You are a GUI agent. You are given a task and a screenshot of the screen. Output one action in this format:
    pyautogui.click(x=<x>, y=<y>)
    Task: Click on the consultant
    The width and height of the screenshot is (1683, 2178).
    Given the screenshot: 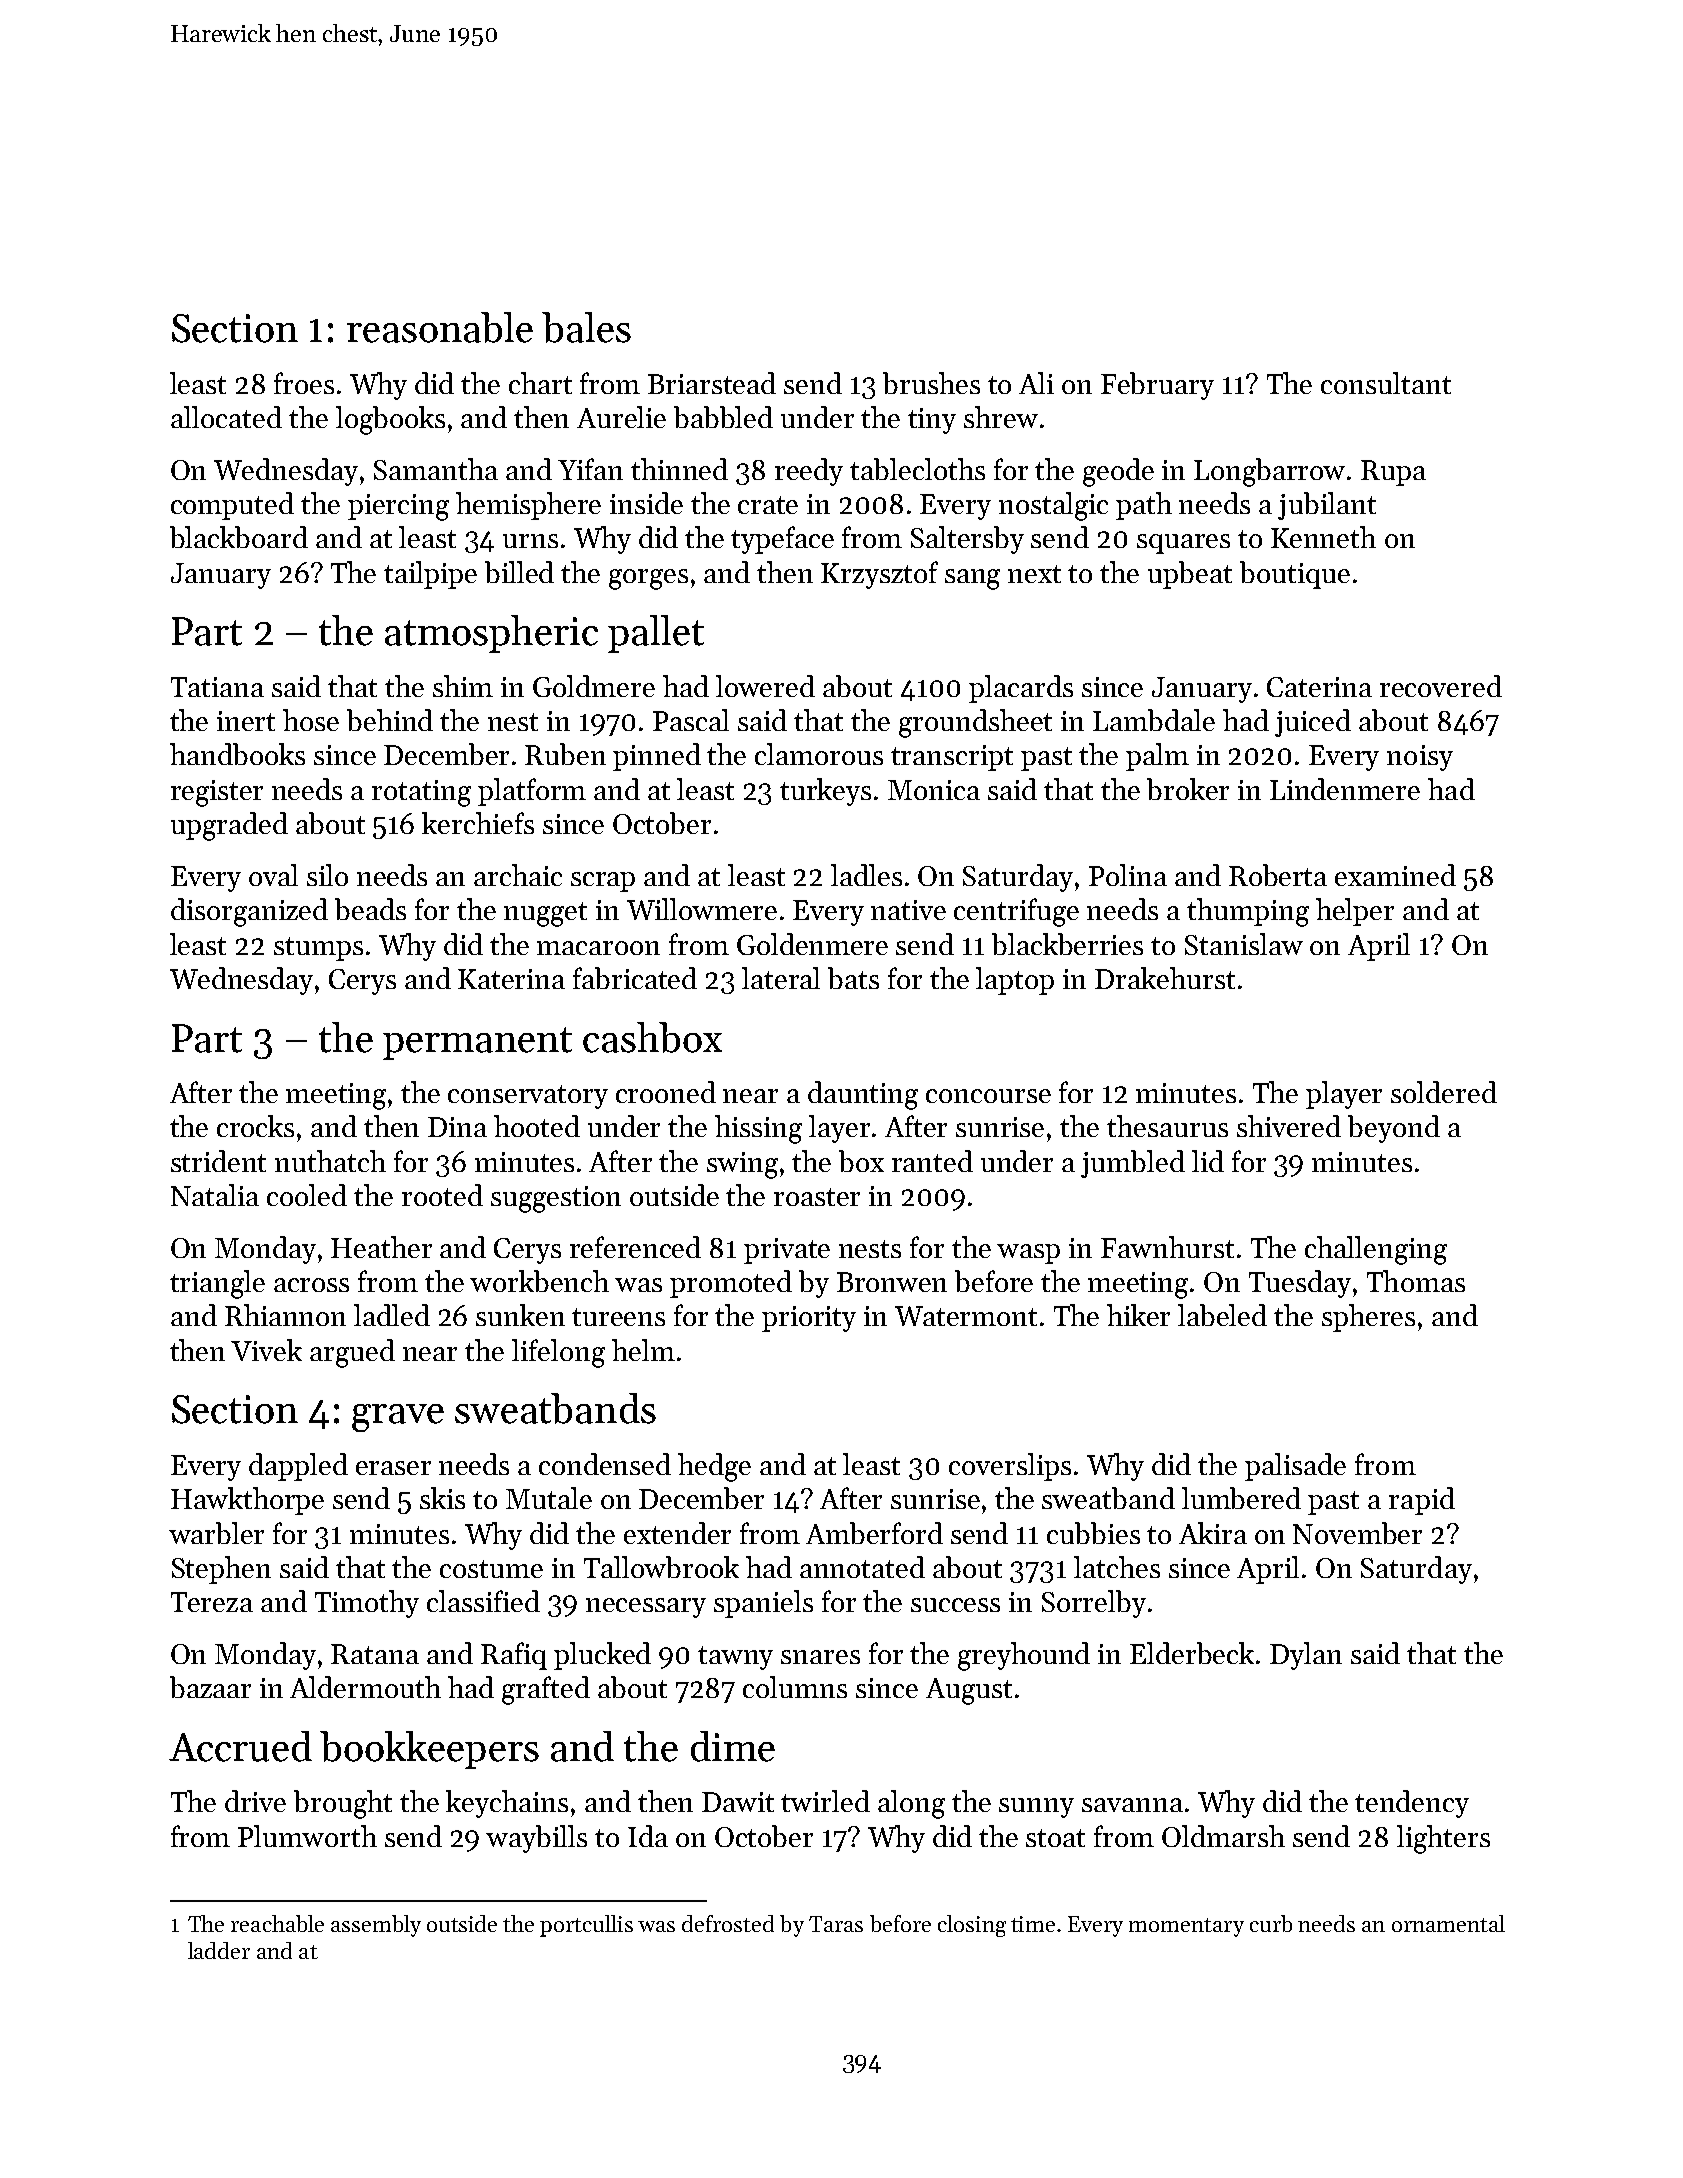 What is the action you would take?
    pyautogui.click(x=1386, y=383)
